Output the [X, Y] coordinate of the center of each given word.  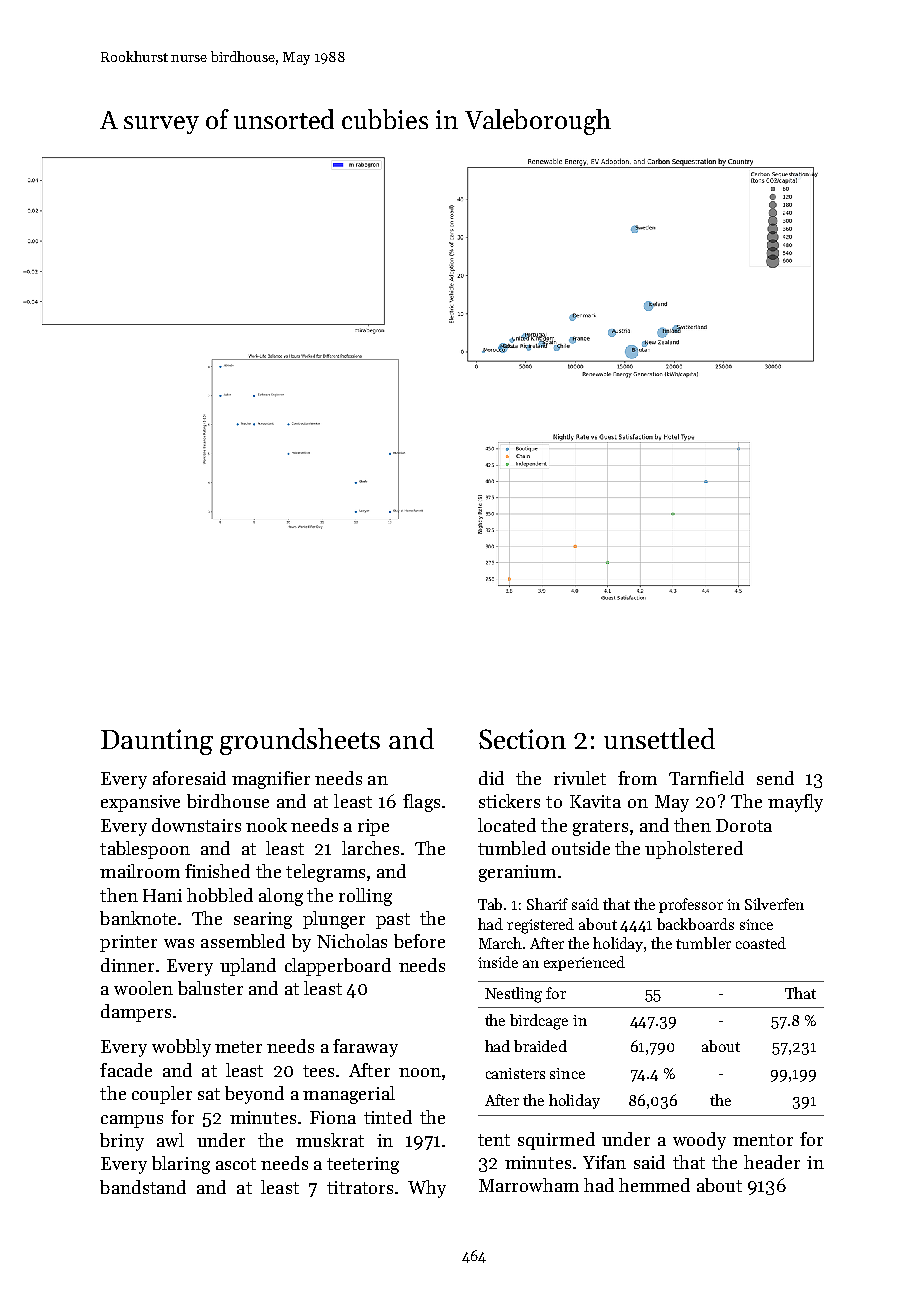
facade [126, 1070]
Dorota [744, 825]
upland [248, 967]
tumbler [703, 943]
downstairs [196, 825]
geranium [517, 873]
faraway [365, 1048]
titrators [360, 1187]
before [419, 941]
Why [427, 1189]
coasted [761, 943]
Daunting [157, 742]
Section [522, 739]
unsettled [659, 738]
